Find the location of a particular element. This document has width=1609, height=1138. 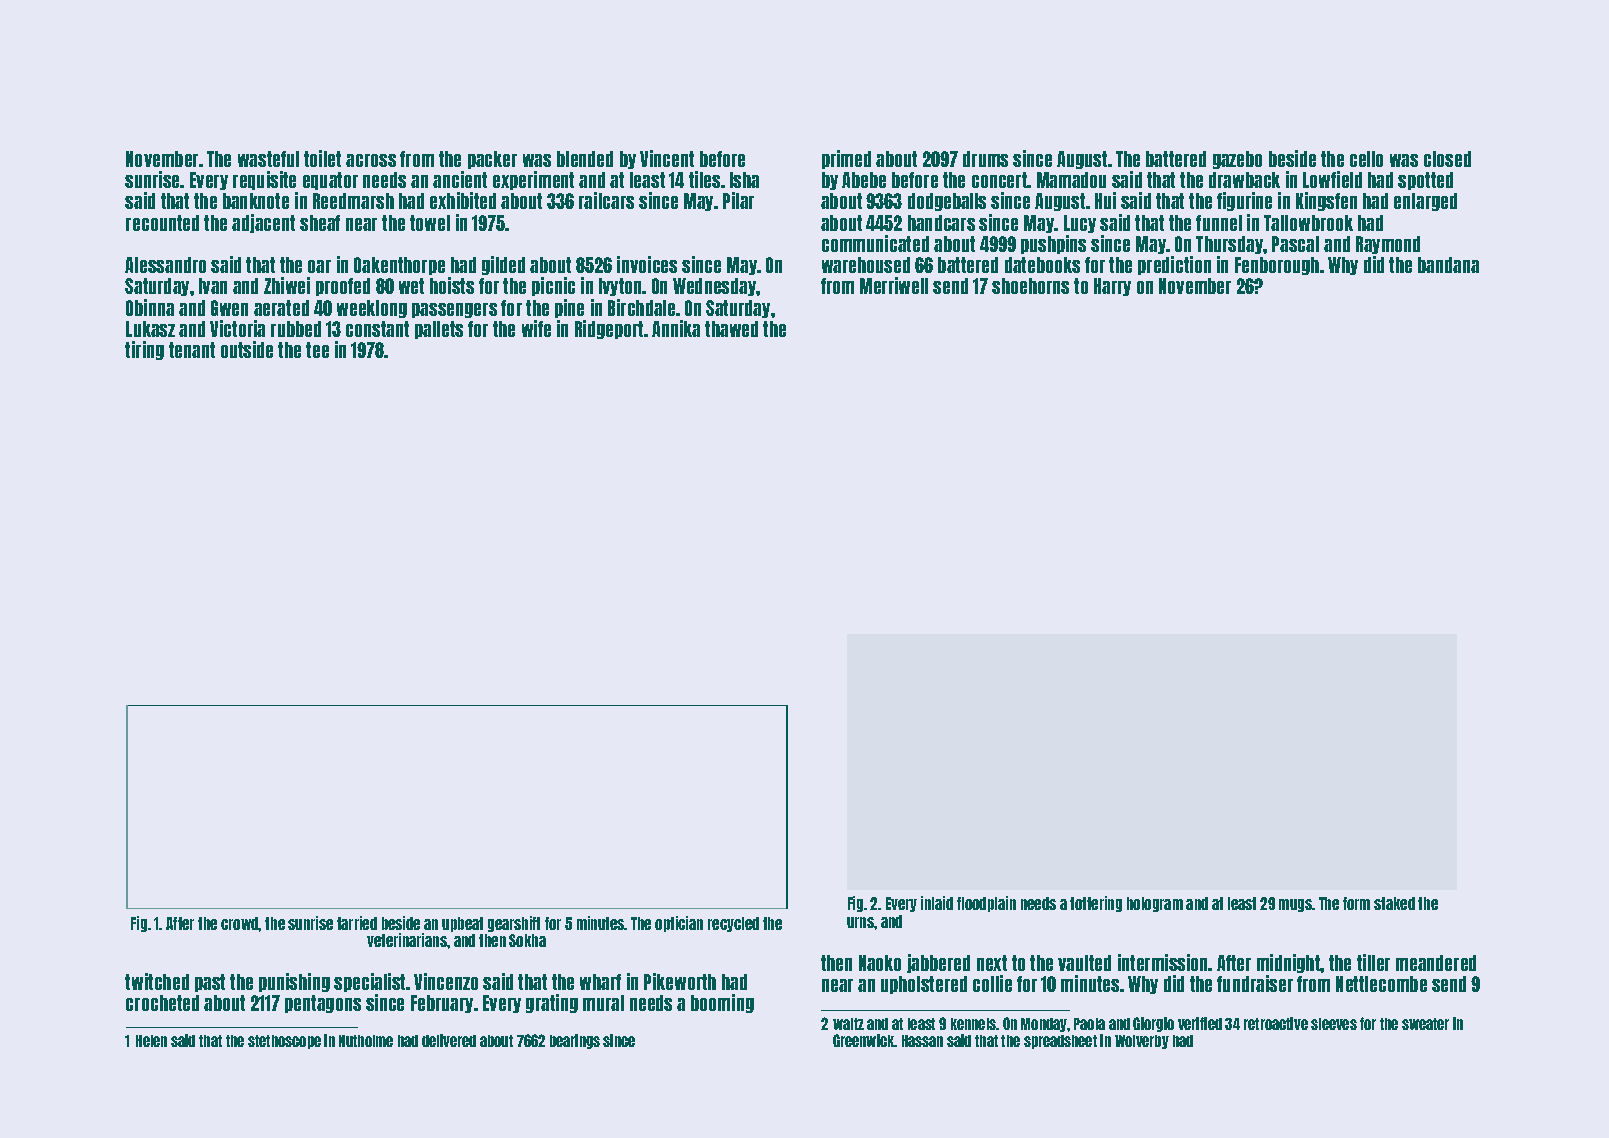

Harry is located at coordinates (1112, 287).
